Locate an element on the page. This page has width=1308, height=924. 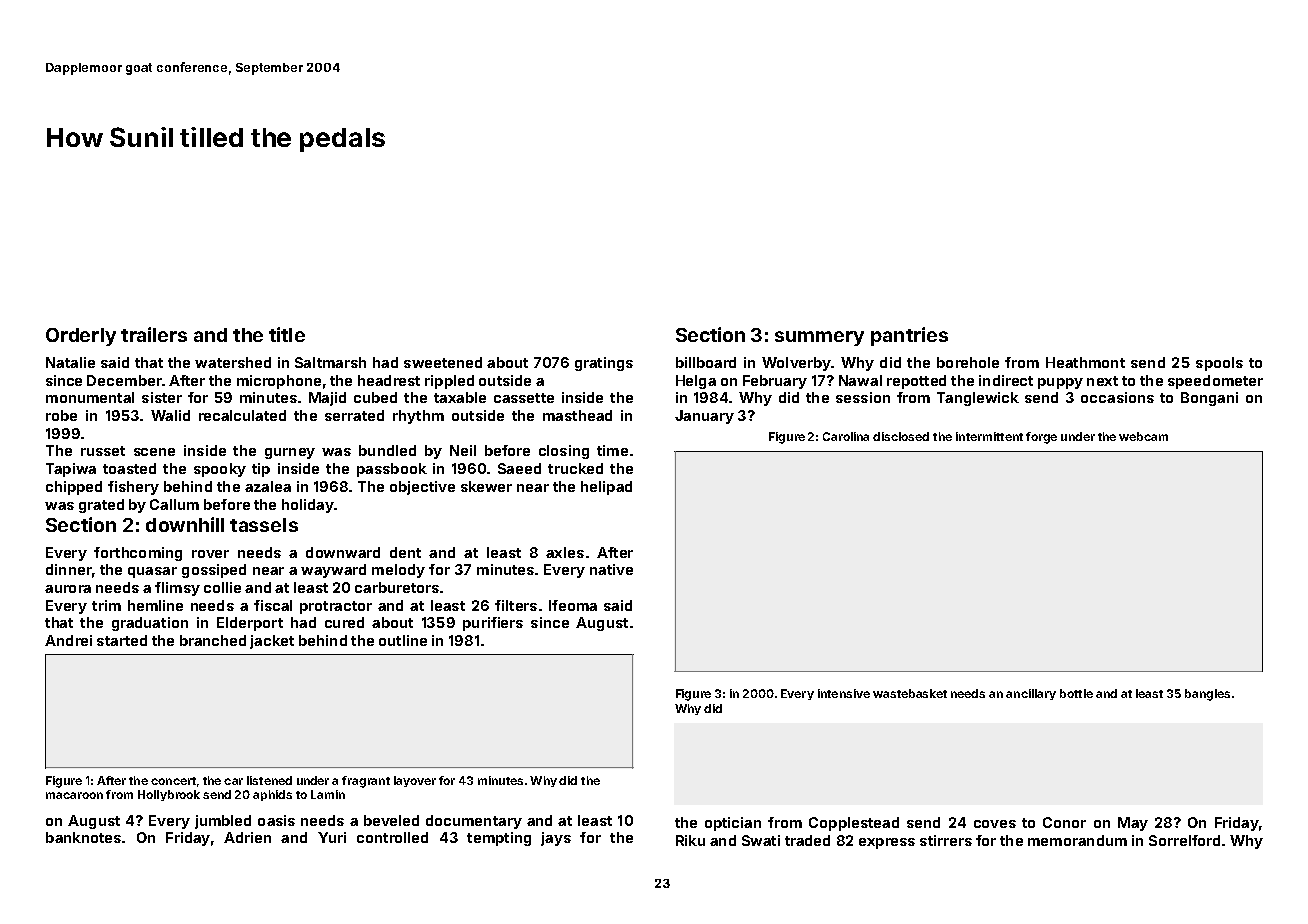
concert is located at coordinates (173, 781).
